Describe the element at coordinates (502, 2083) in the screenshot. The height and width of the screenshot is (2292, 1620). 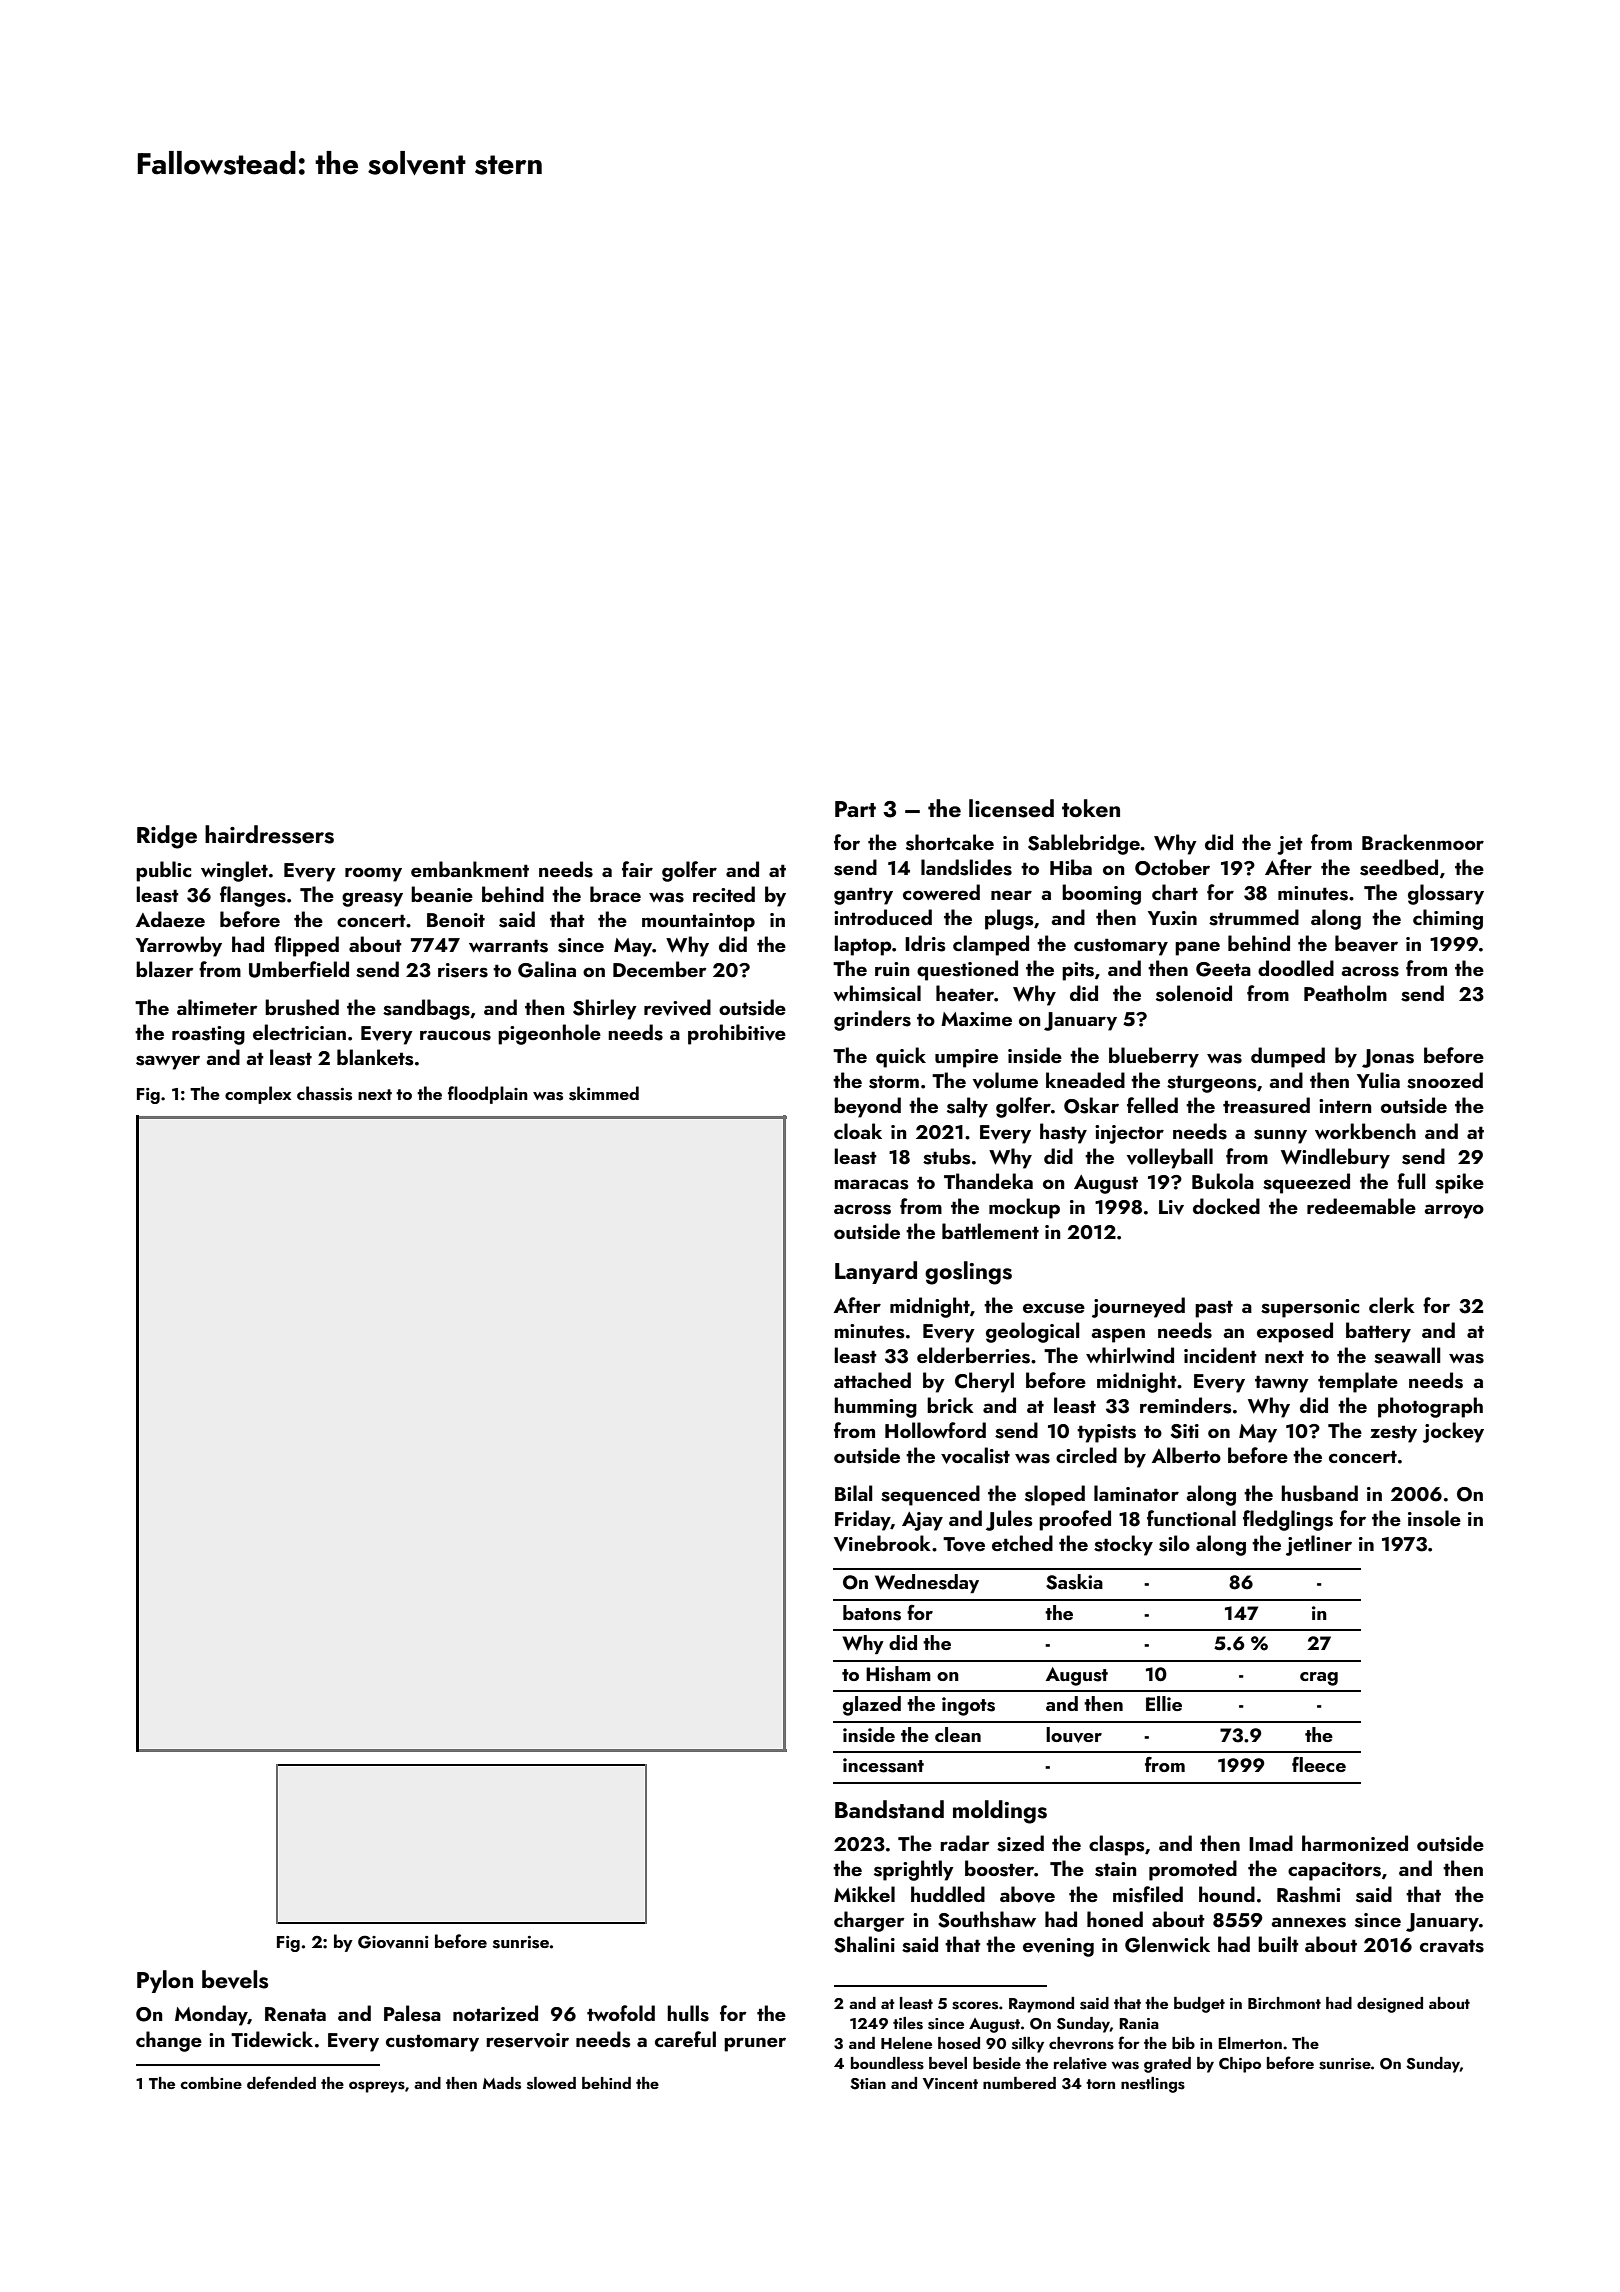
I see `Mads` at that location.
